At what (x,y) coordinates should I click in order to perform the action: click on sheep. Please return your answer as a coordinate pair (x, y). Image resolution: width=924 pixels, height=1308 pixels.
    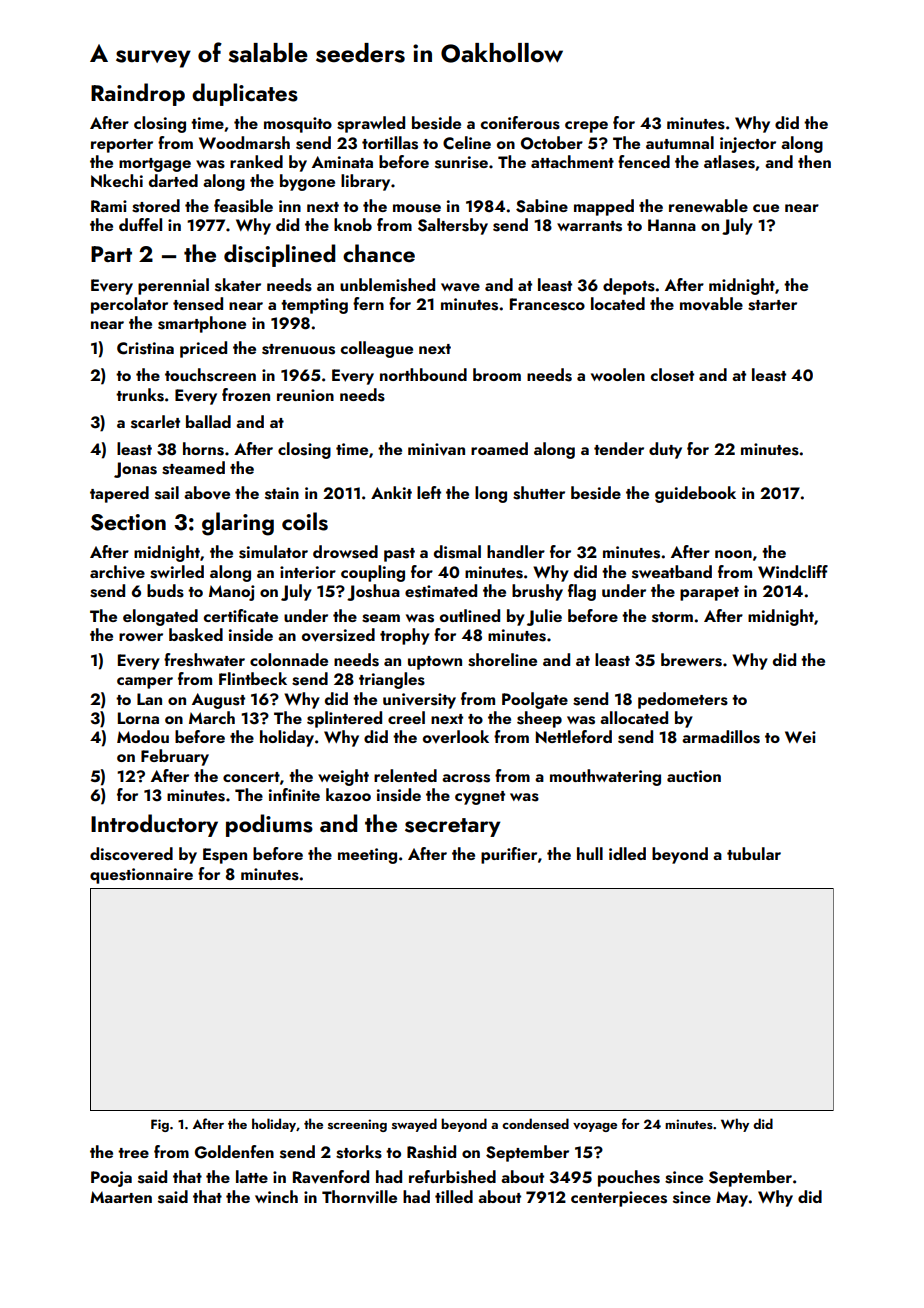
    Looking at the image, I should click on (539, 719).
